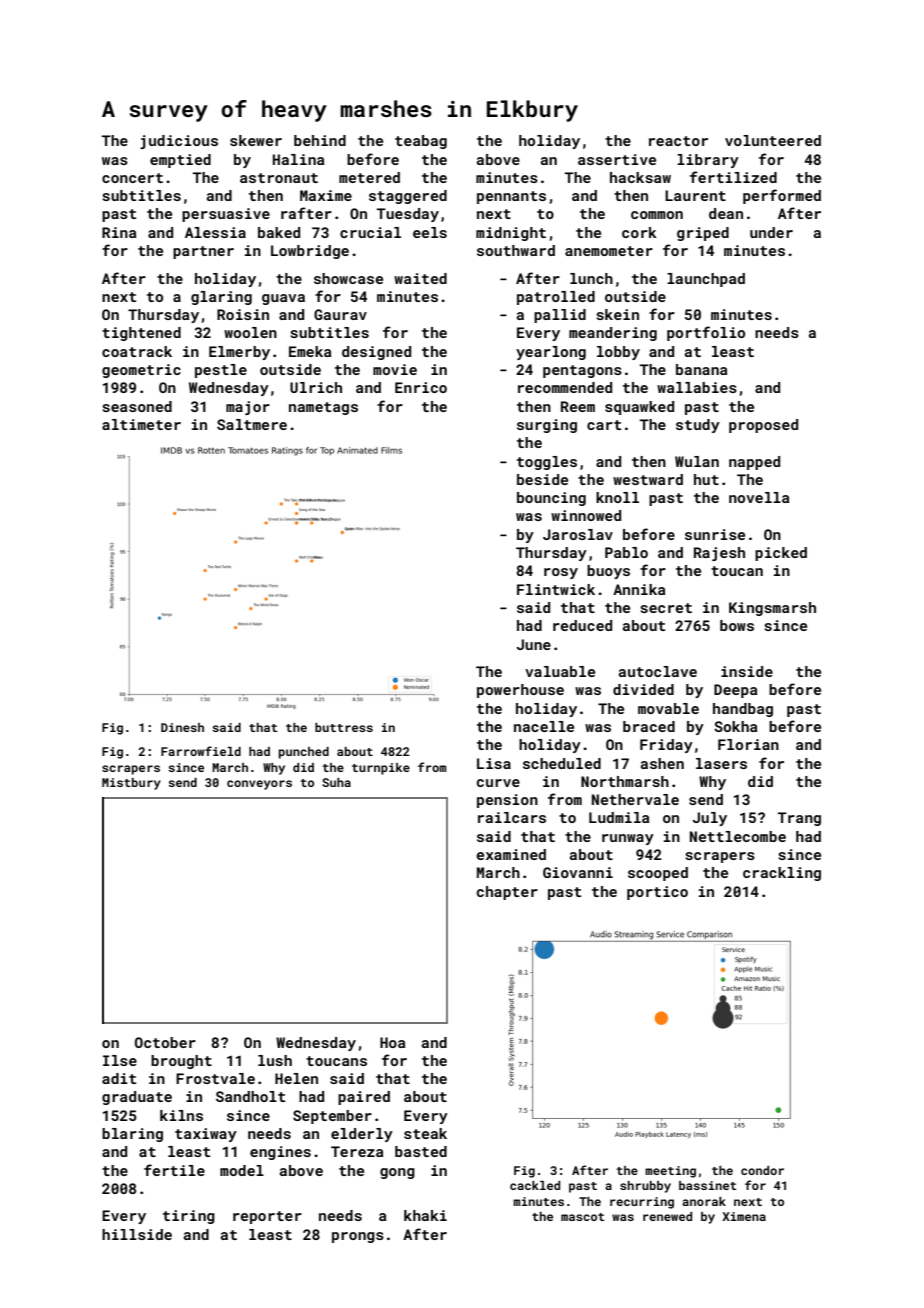 This document has height=1308, width=924. I want to click on steak, so click(425, 1133).
